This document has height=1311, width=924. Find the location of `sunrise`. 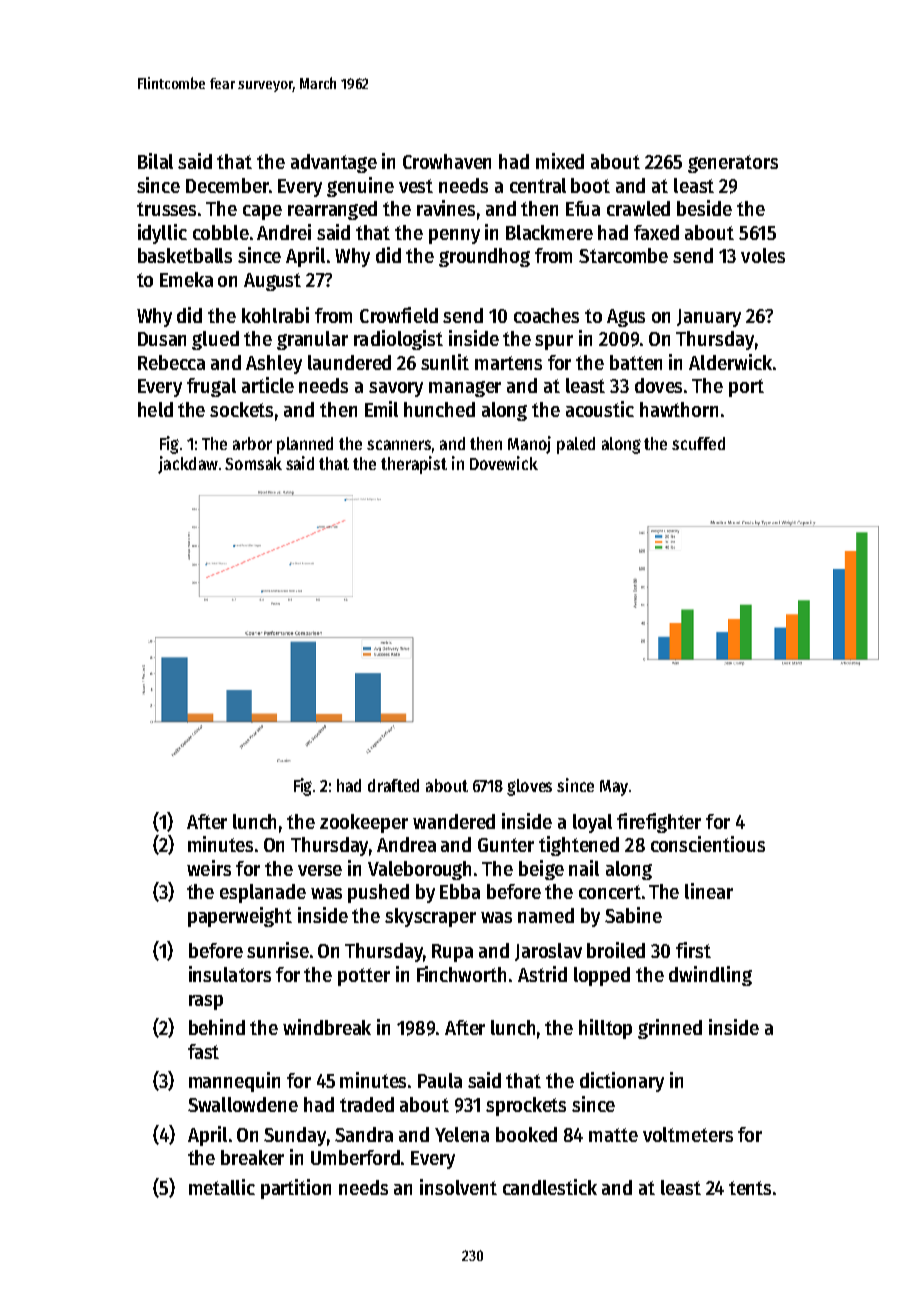

sunrise is located at coordinates (278, 950).
